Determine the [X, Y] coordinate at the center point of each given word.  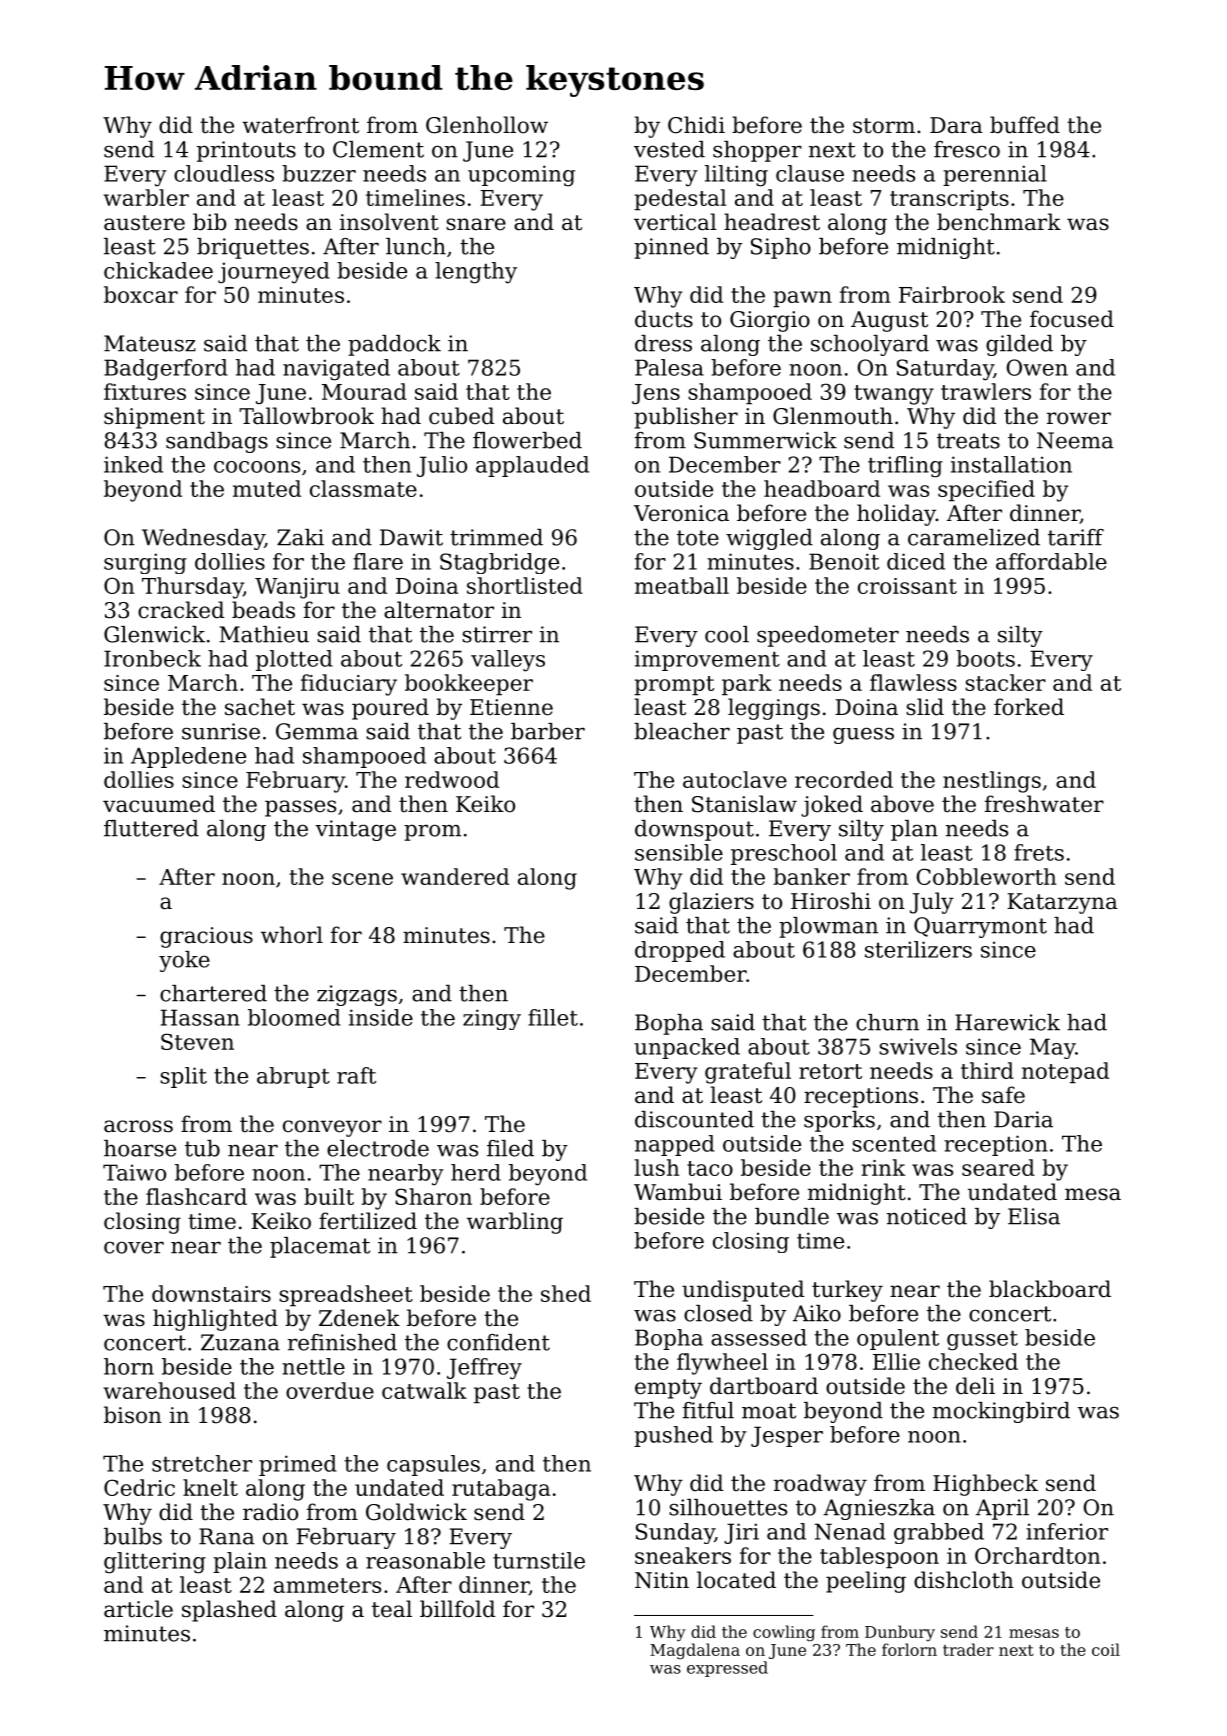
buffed [1025, 125]
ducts [664, 319]
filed [510, 1148]
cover [134, 1247]
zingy [492, 1019]
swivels [918, 1046]
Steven [197, 1041]
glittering [155, 1563]
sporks [839, 1121]
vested [669, 149]
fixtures [145, 391]
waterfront [300, 125]
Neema [1075, 440]
